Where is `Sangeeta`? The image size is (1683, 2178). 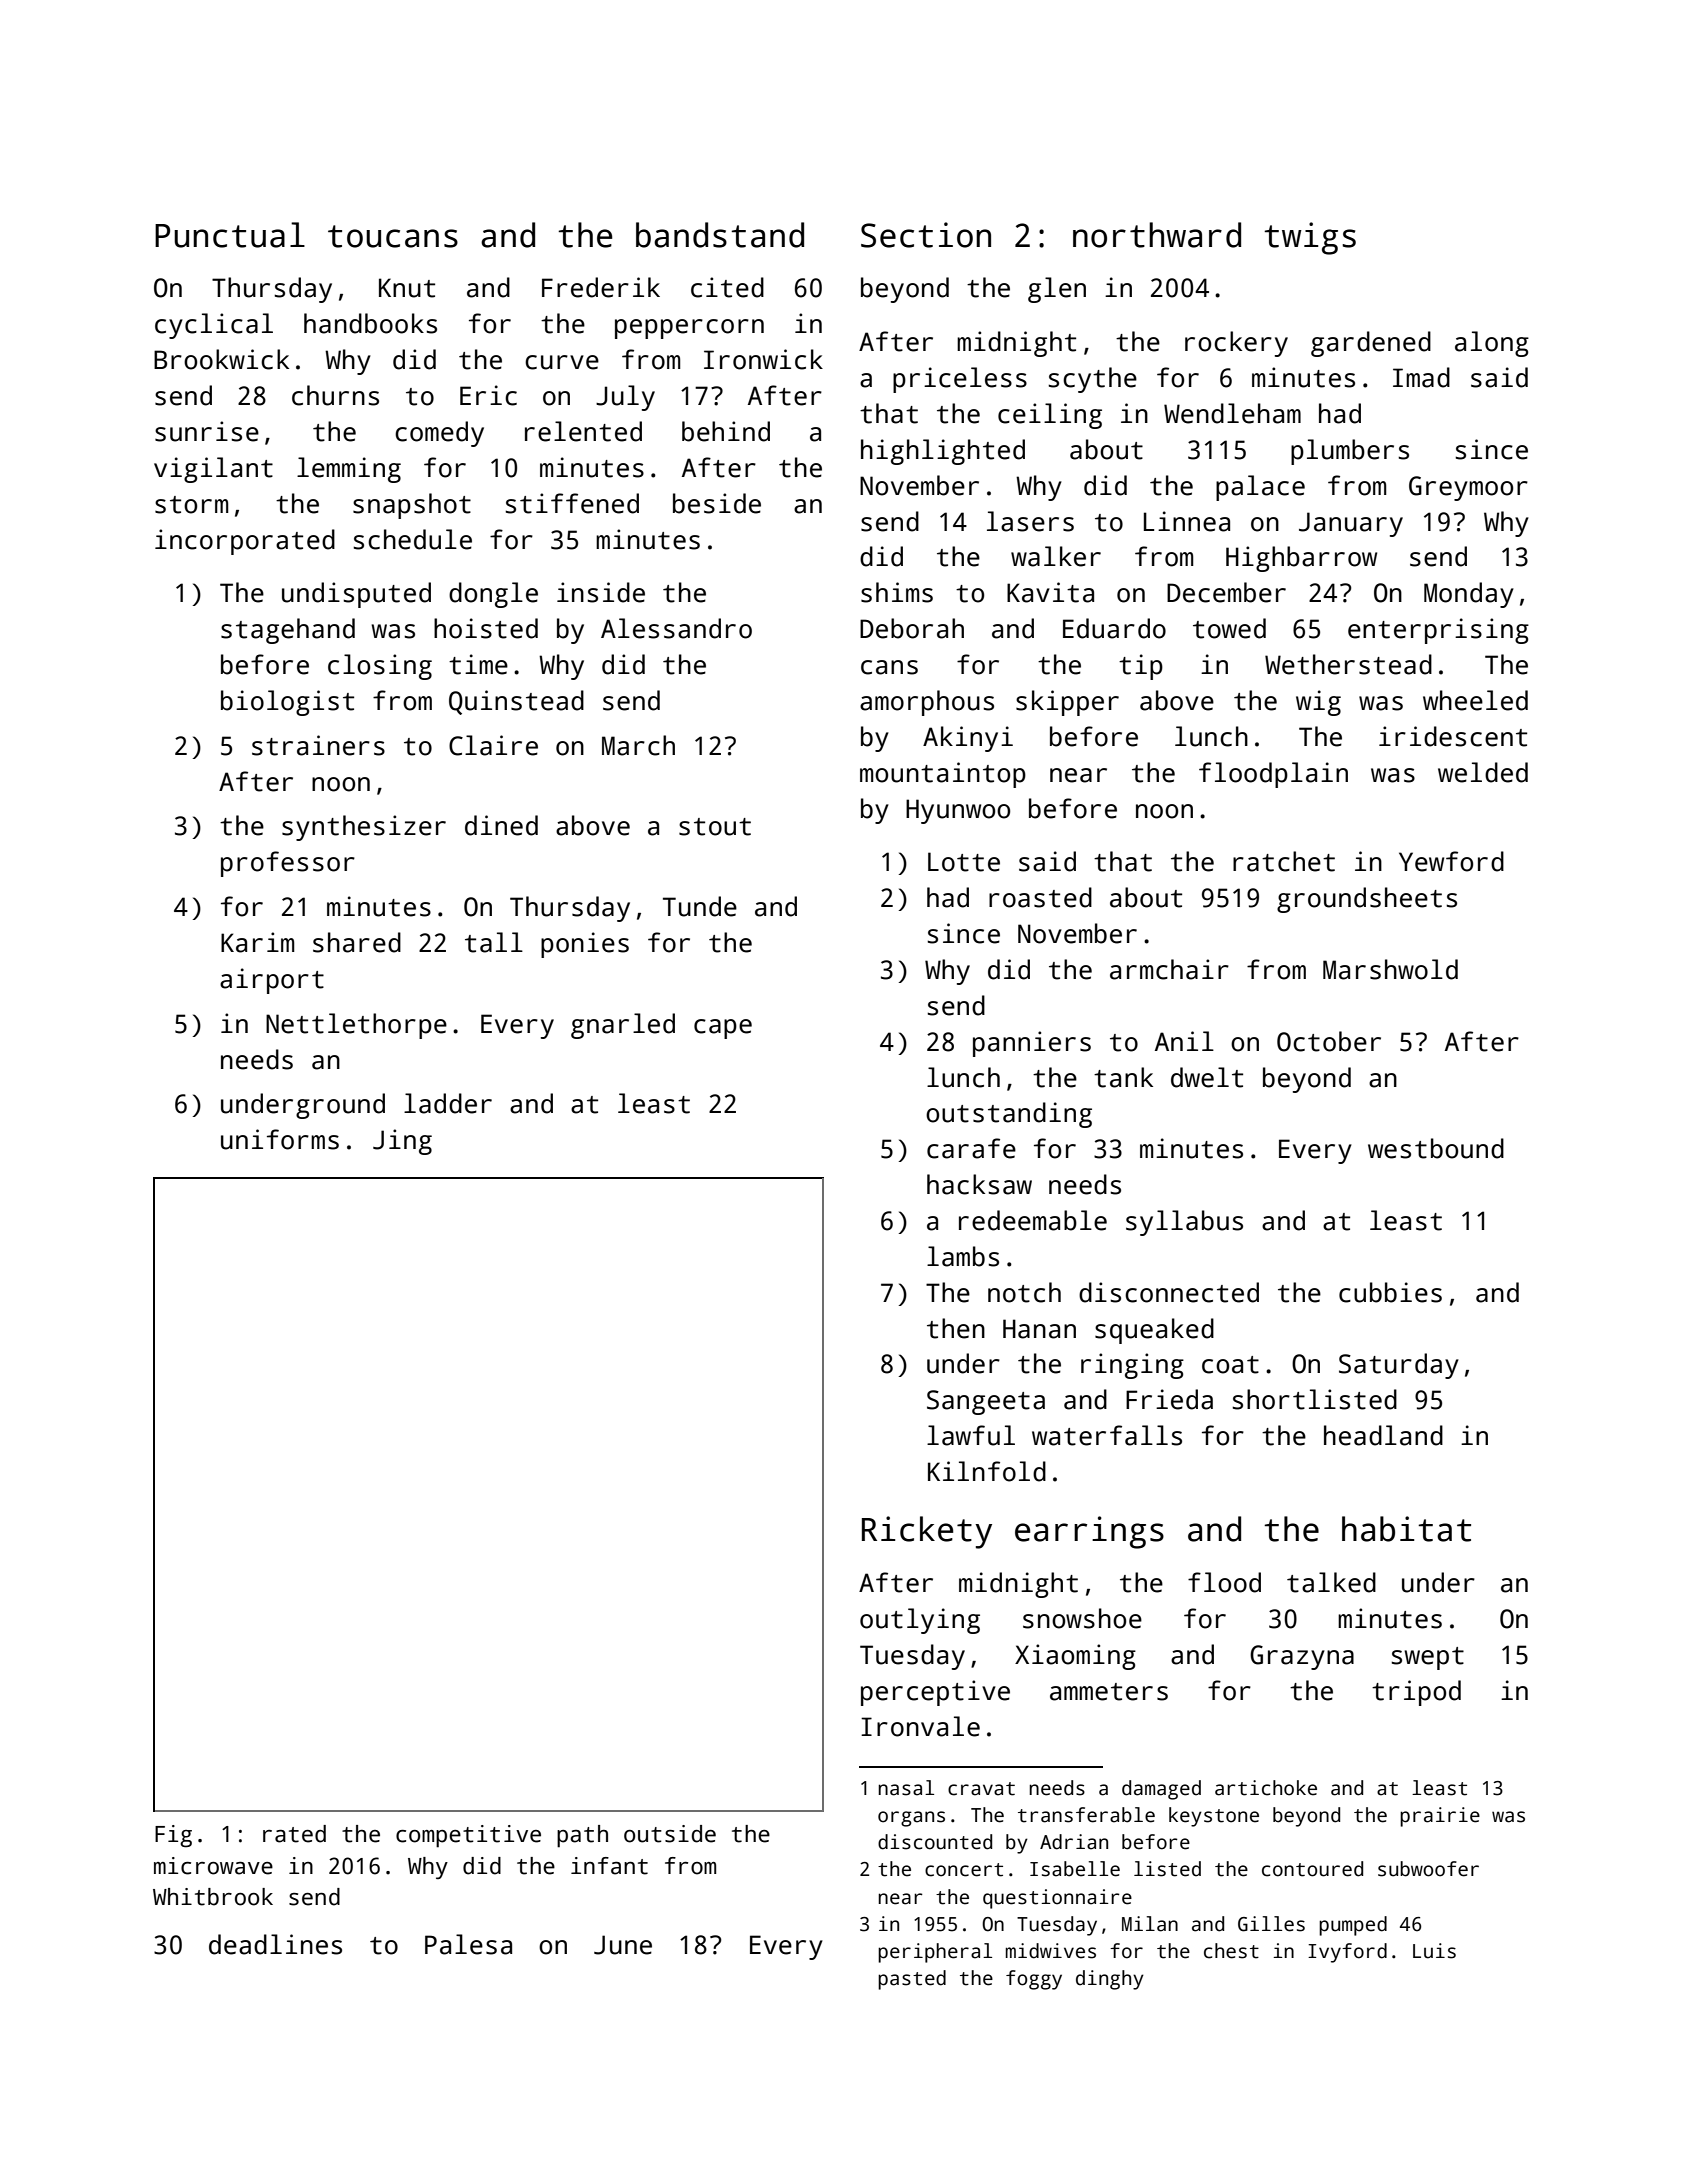 Sangeeta is located at coordinates (986, 1402).
